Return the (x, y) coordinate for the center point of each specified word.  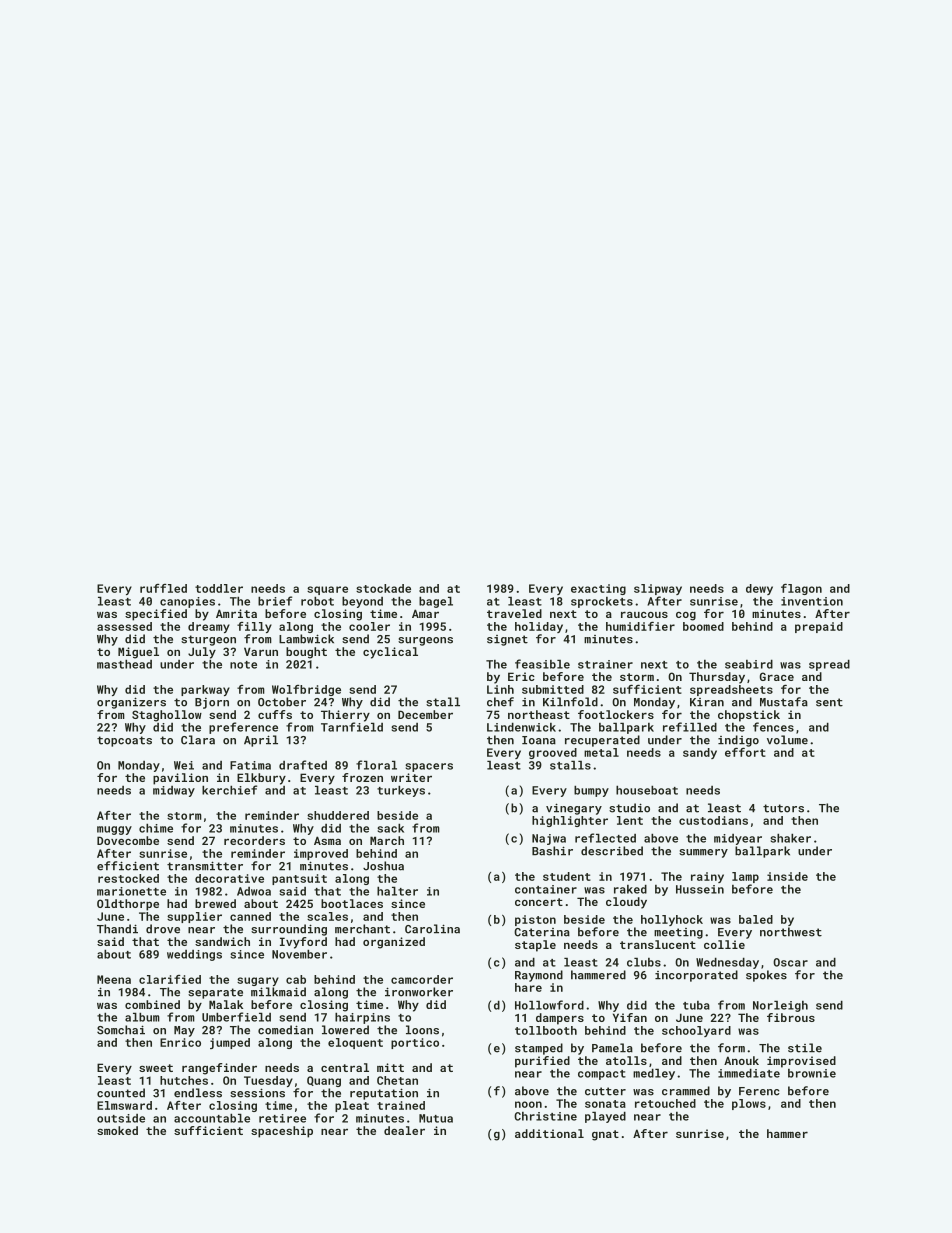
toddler (219, 588)
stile (805, 1048)
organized (394, 943)
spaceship (282, 1132)
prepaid (819, 627)
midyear (738, 839)
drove (163, 929)
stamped (539, 1049)
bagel (436, 602)
